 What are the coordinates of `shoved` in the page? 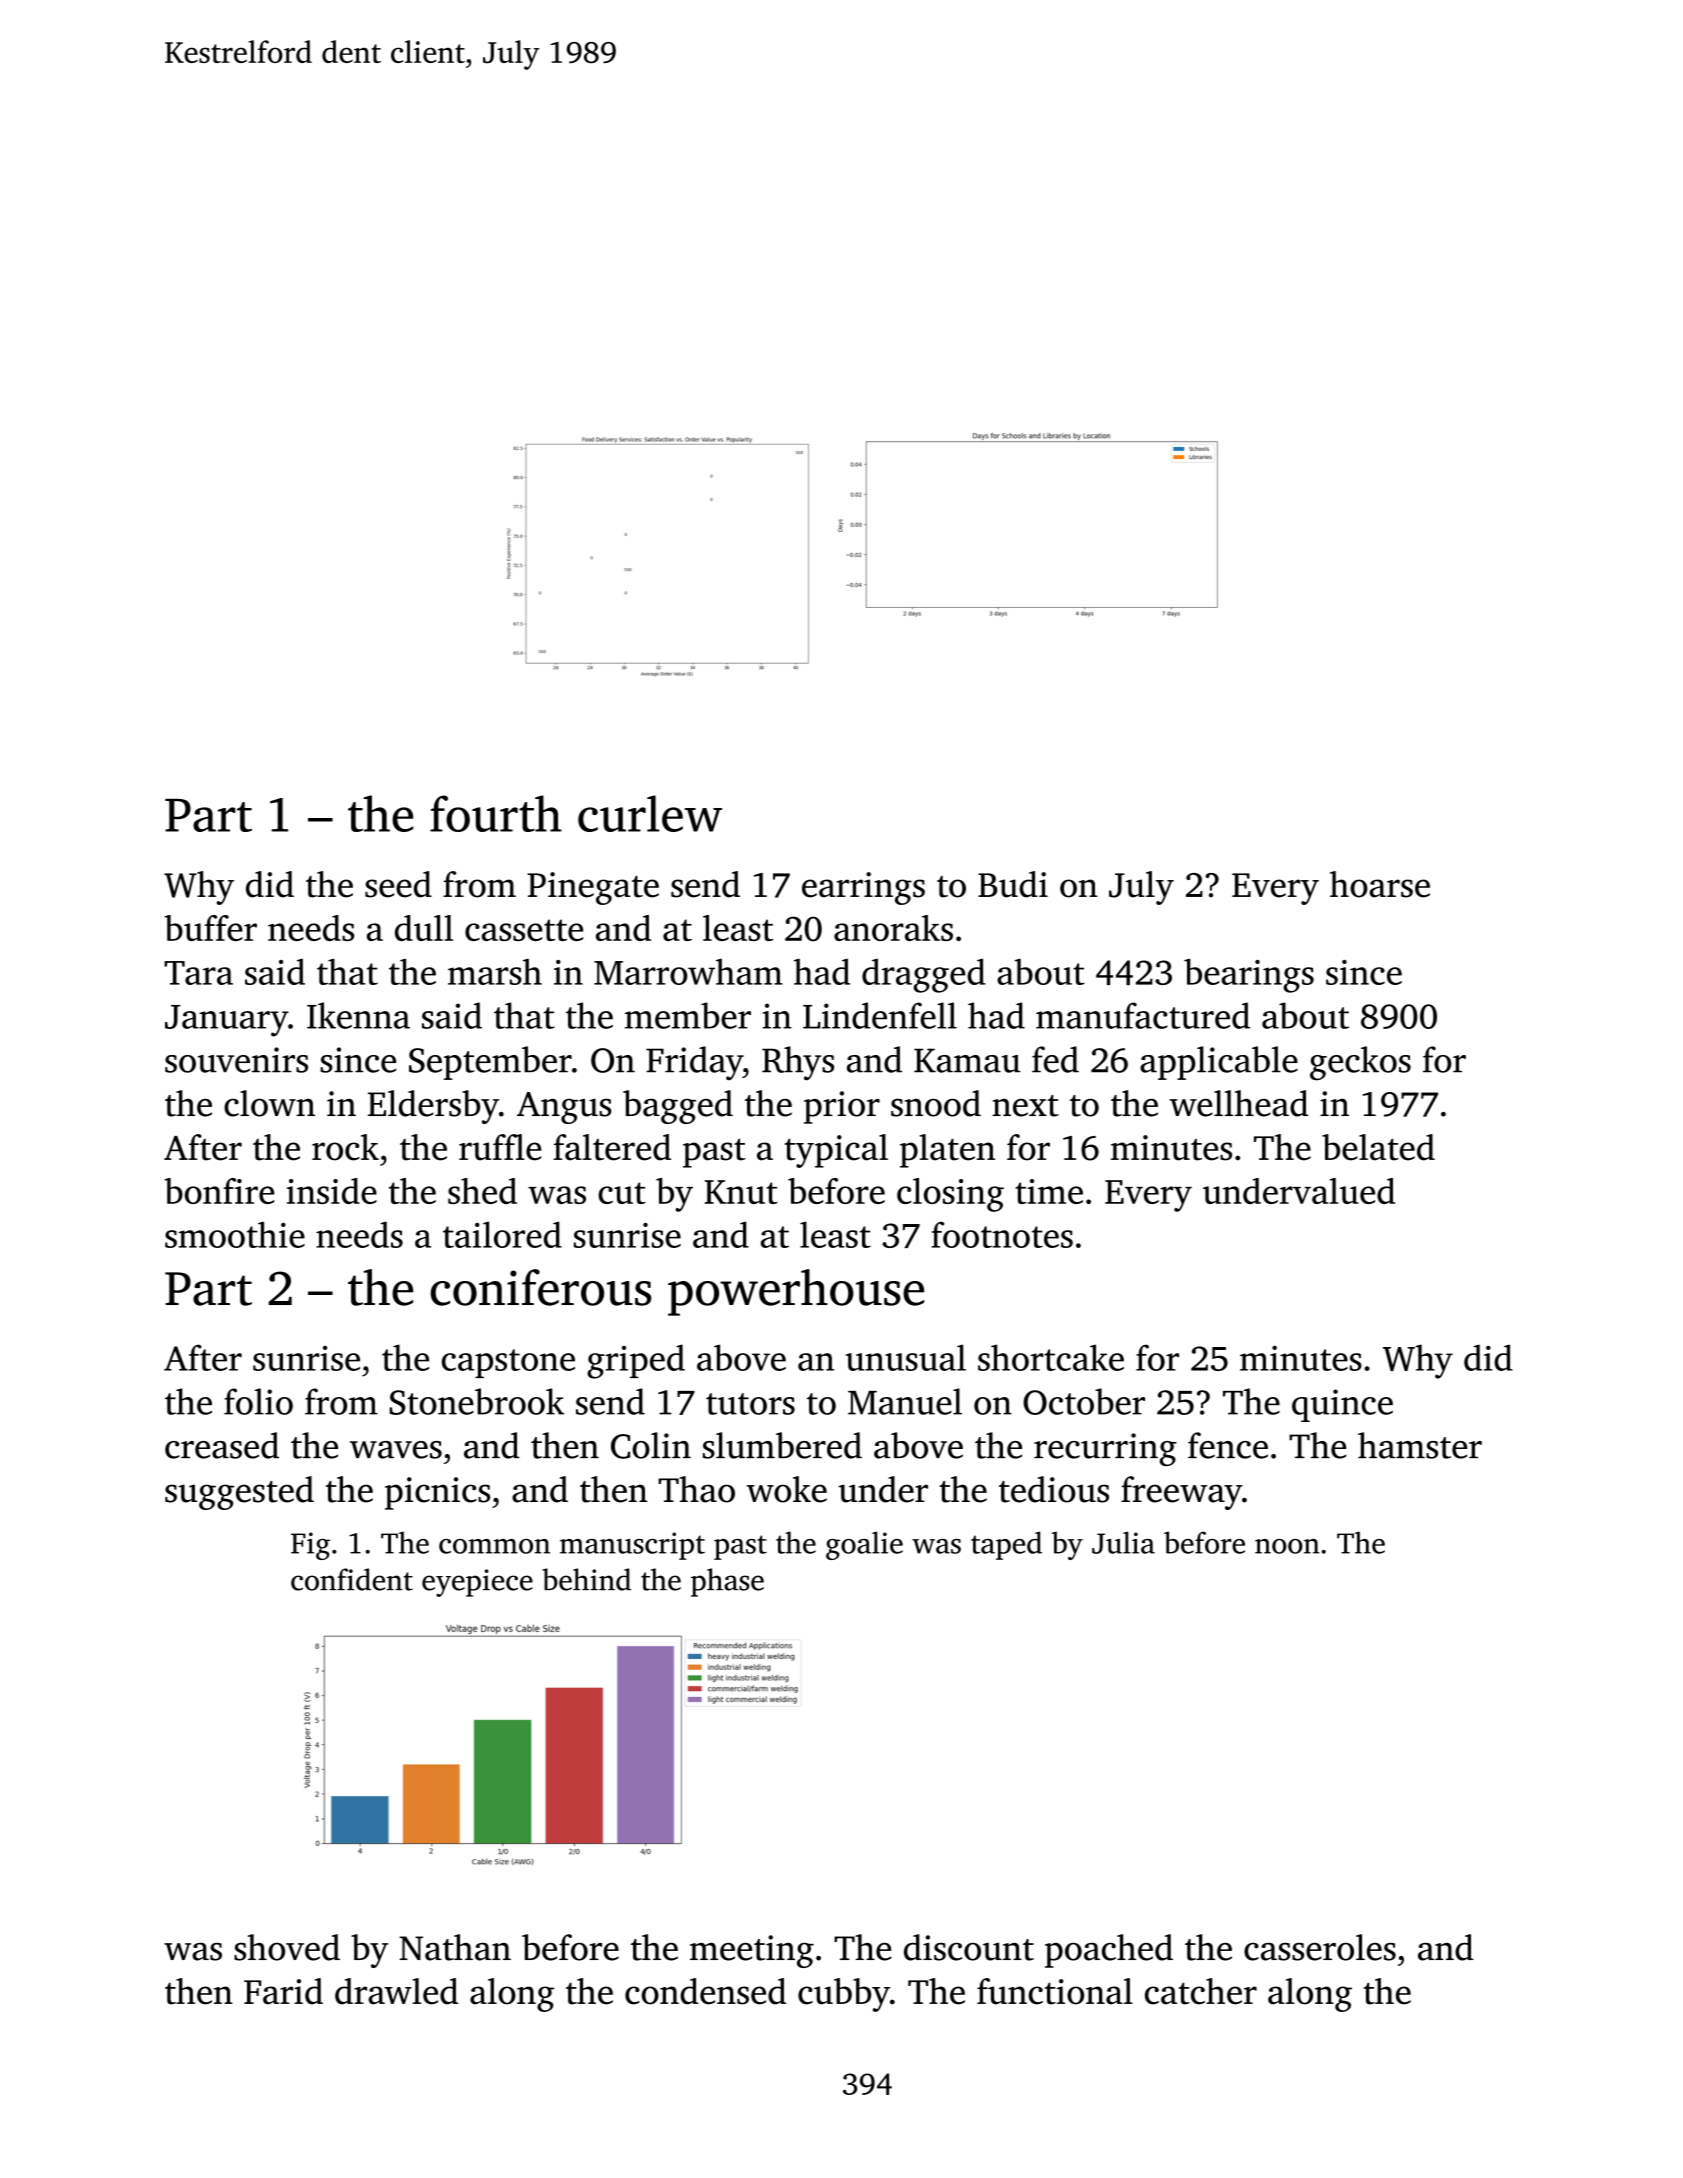 It's located at (287, 1947).
